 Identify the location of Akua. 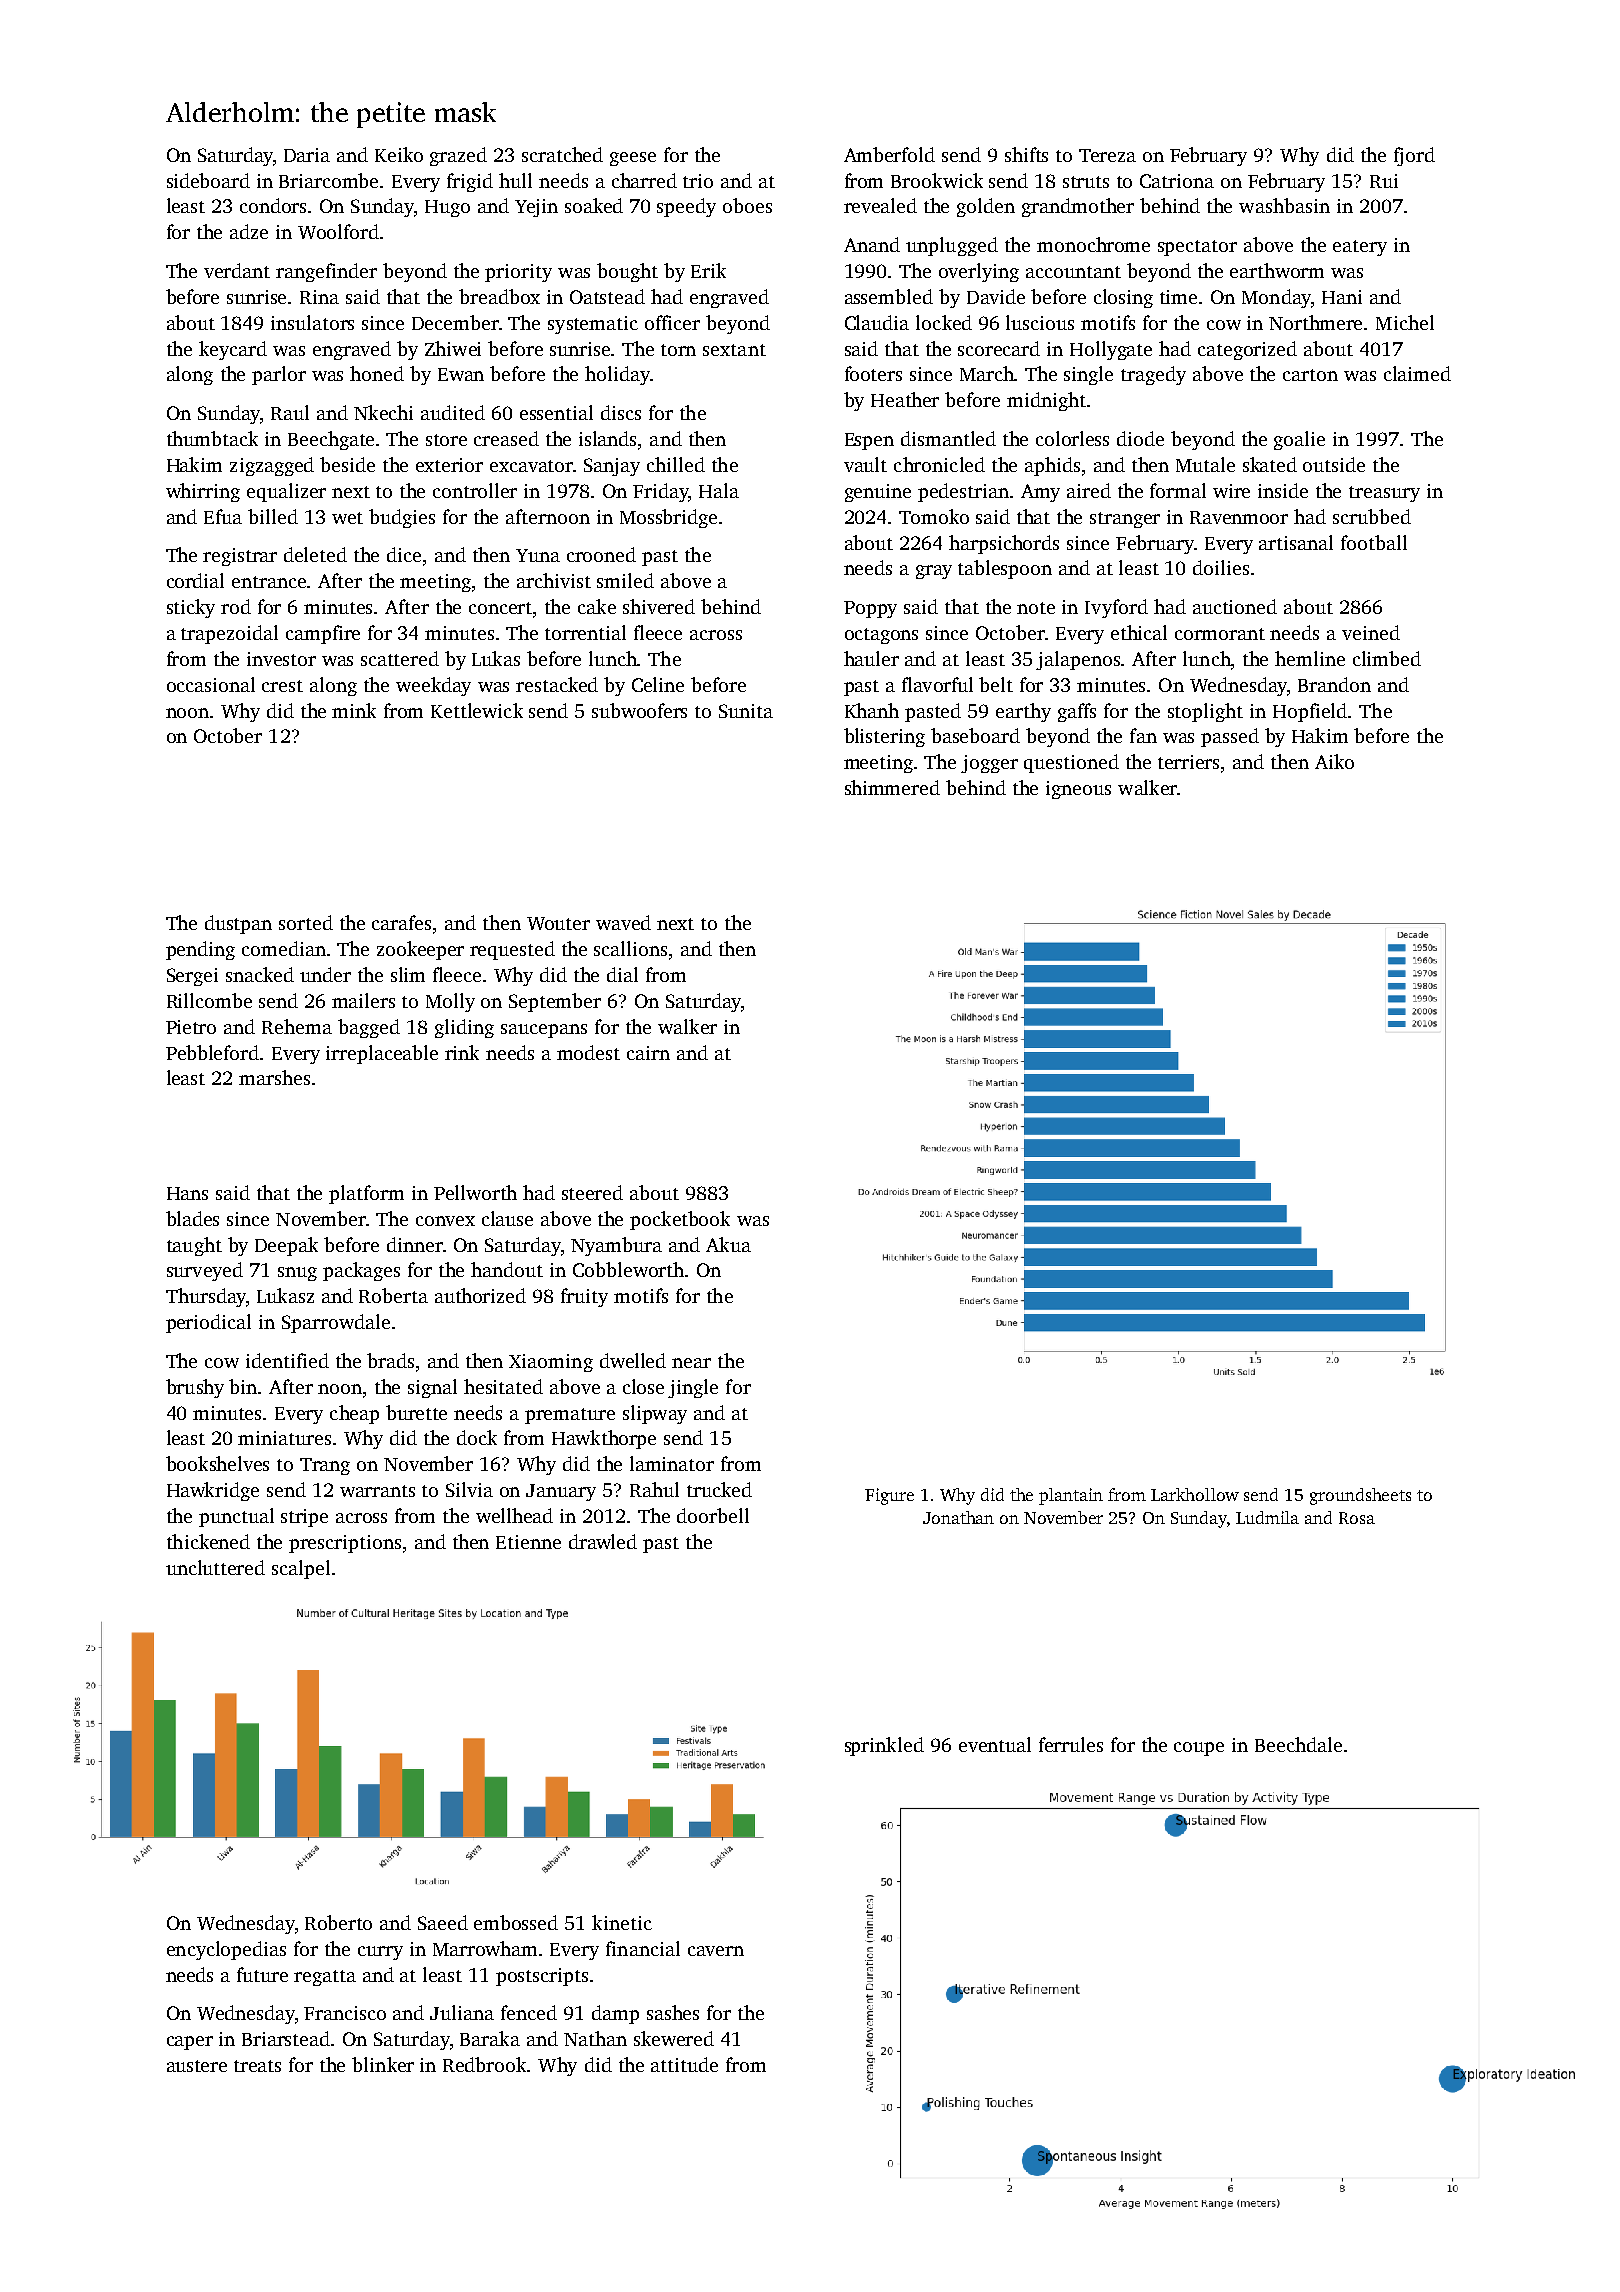
(728, 1244).
